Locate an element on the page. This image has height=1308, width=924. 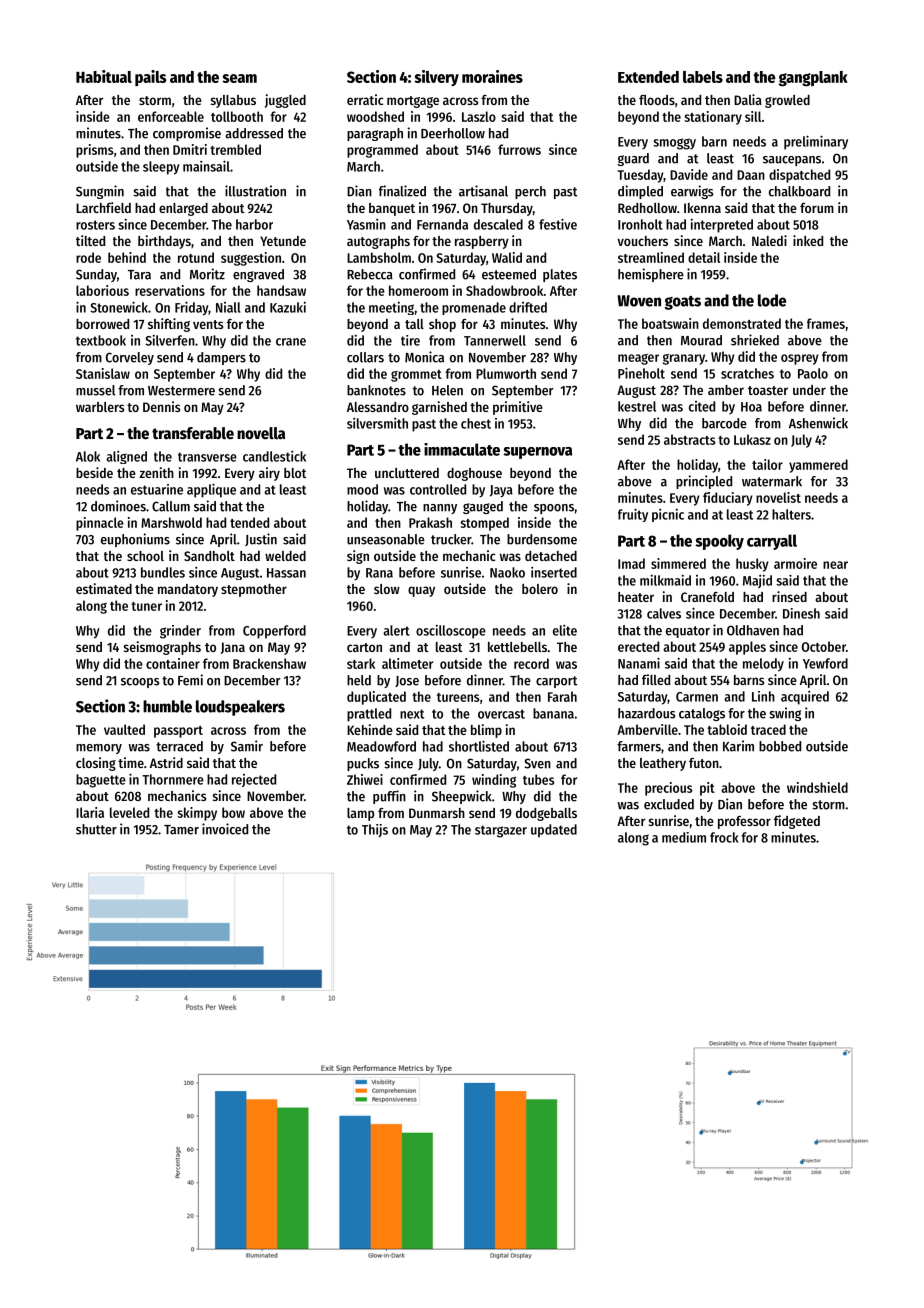
Thijs is located at coordinates (375, 830).
